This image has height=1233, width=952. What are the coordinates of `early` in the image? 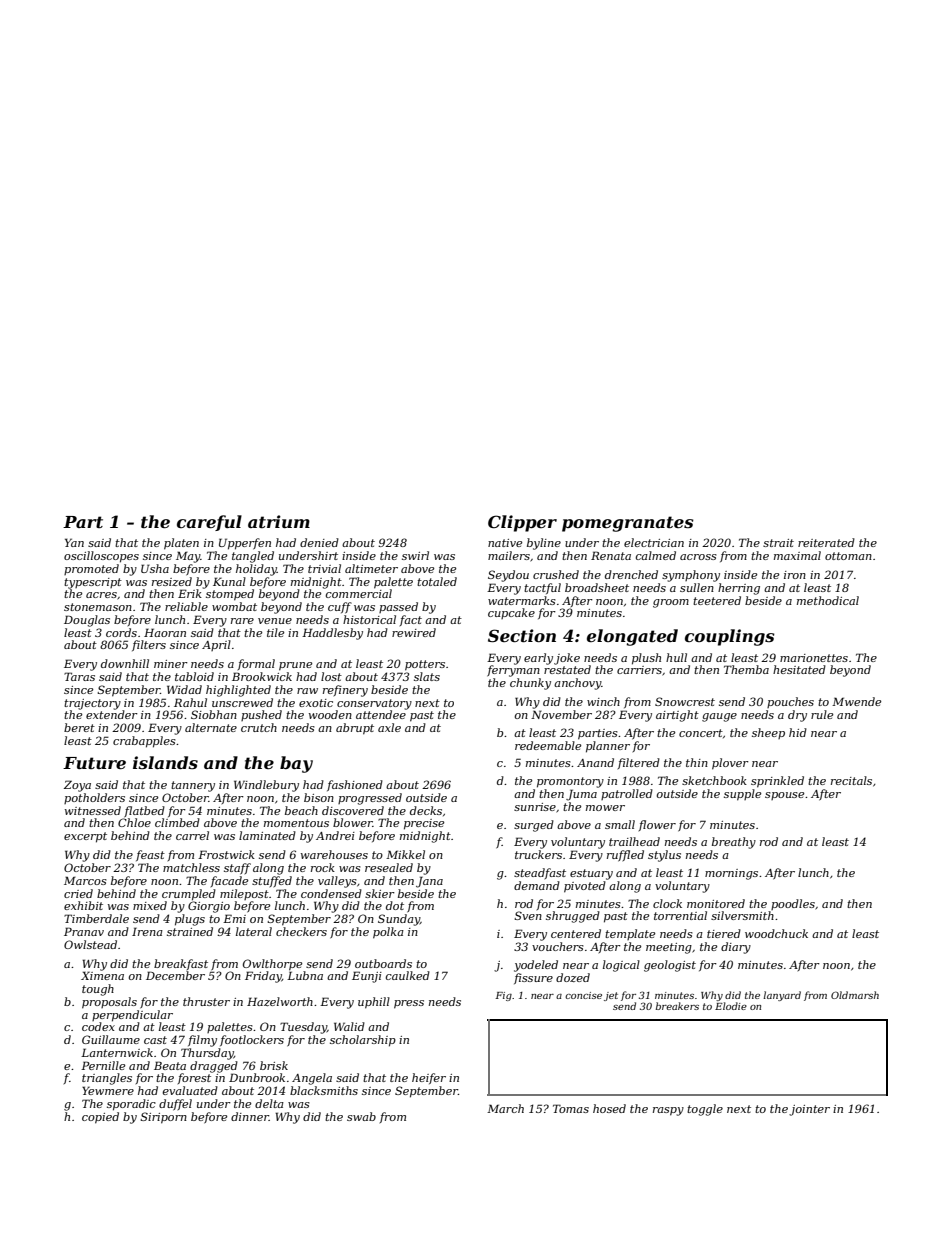 It's located at (538, 659).
